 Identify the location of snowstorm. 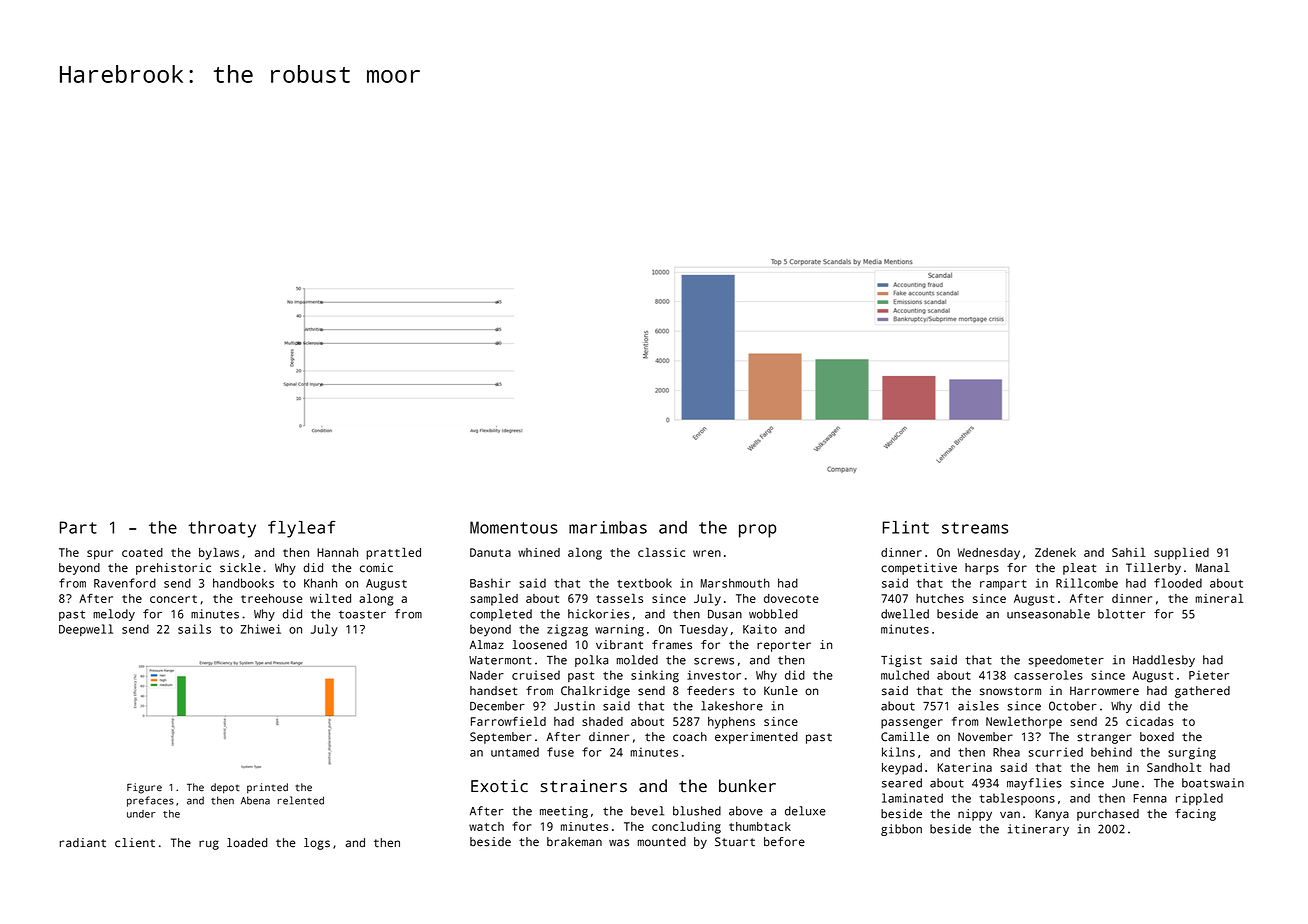
(1010, 691).
